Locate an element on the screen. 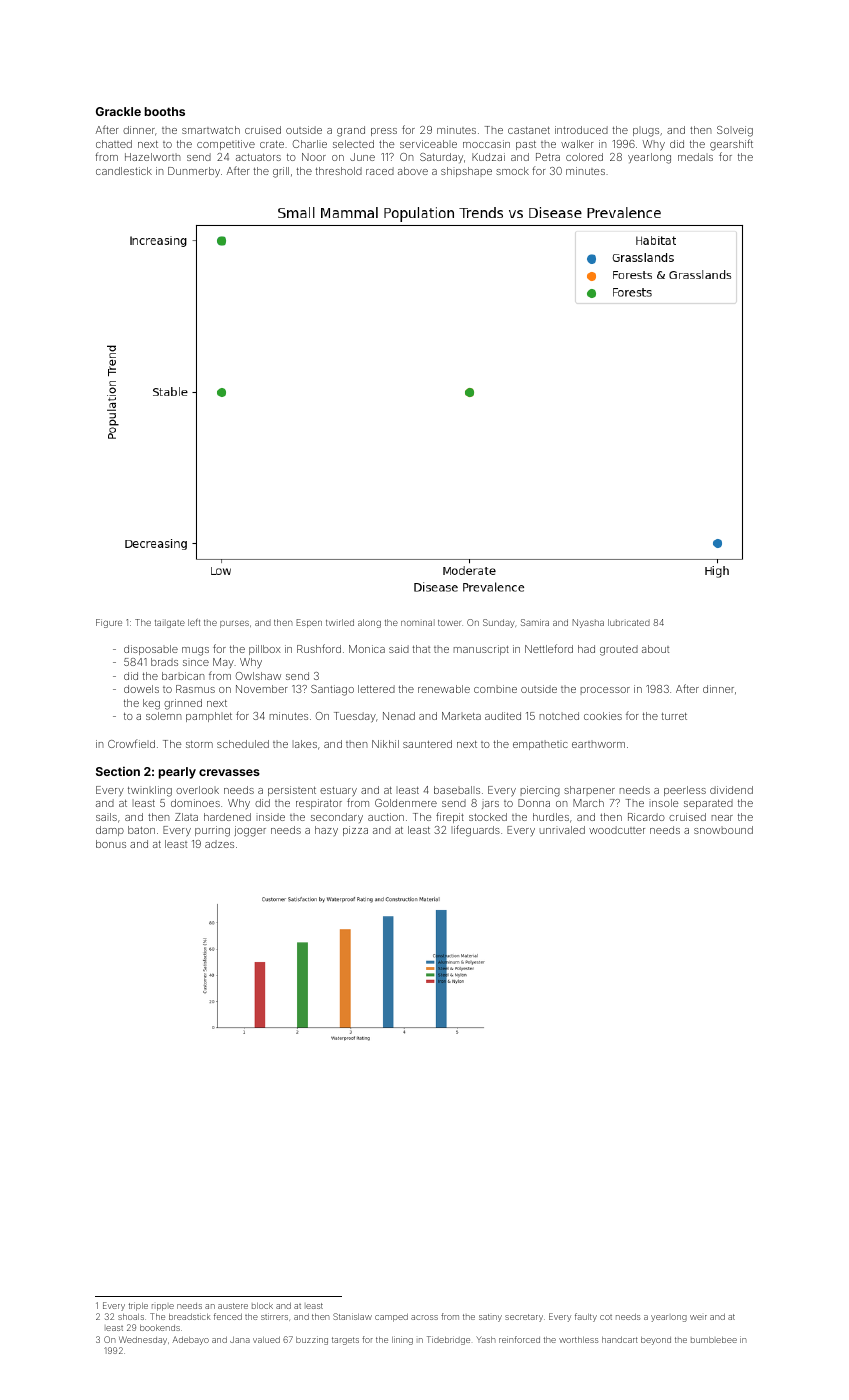  candlestick is located at coordinates (124, 171).
